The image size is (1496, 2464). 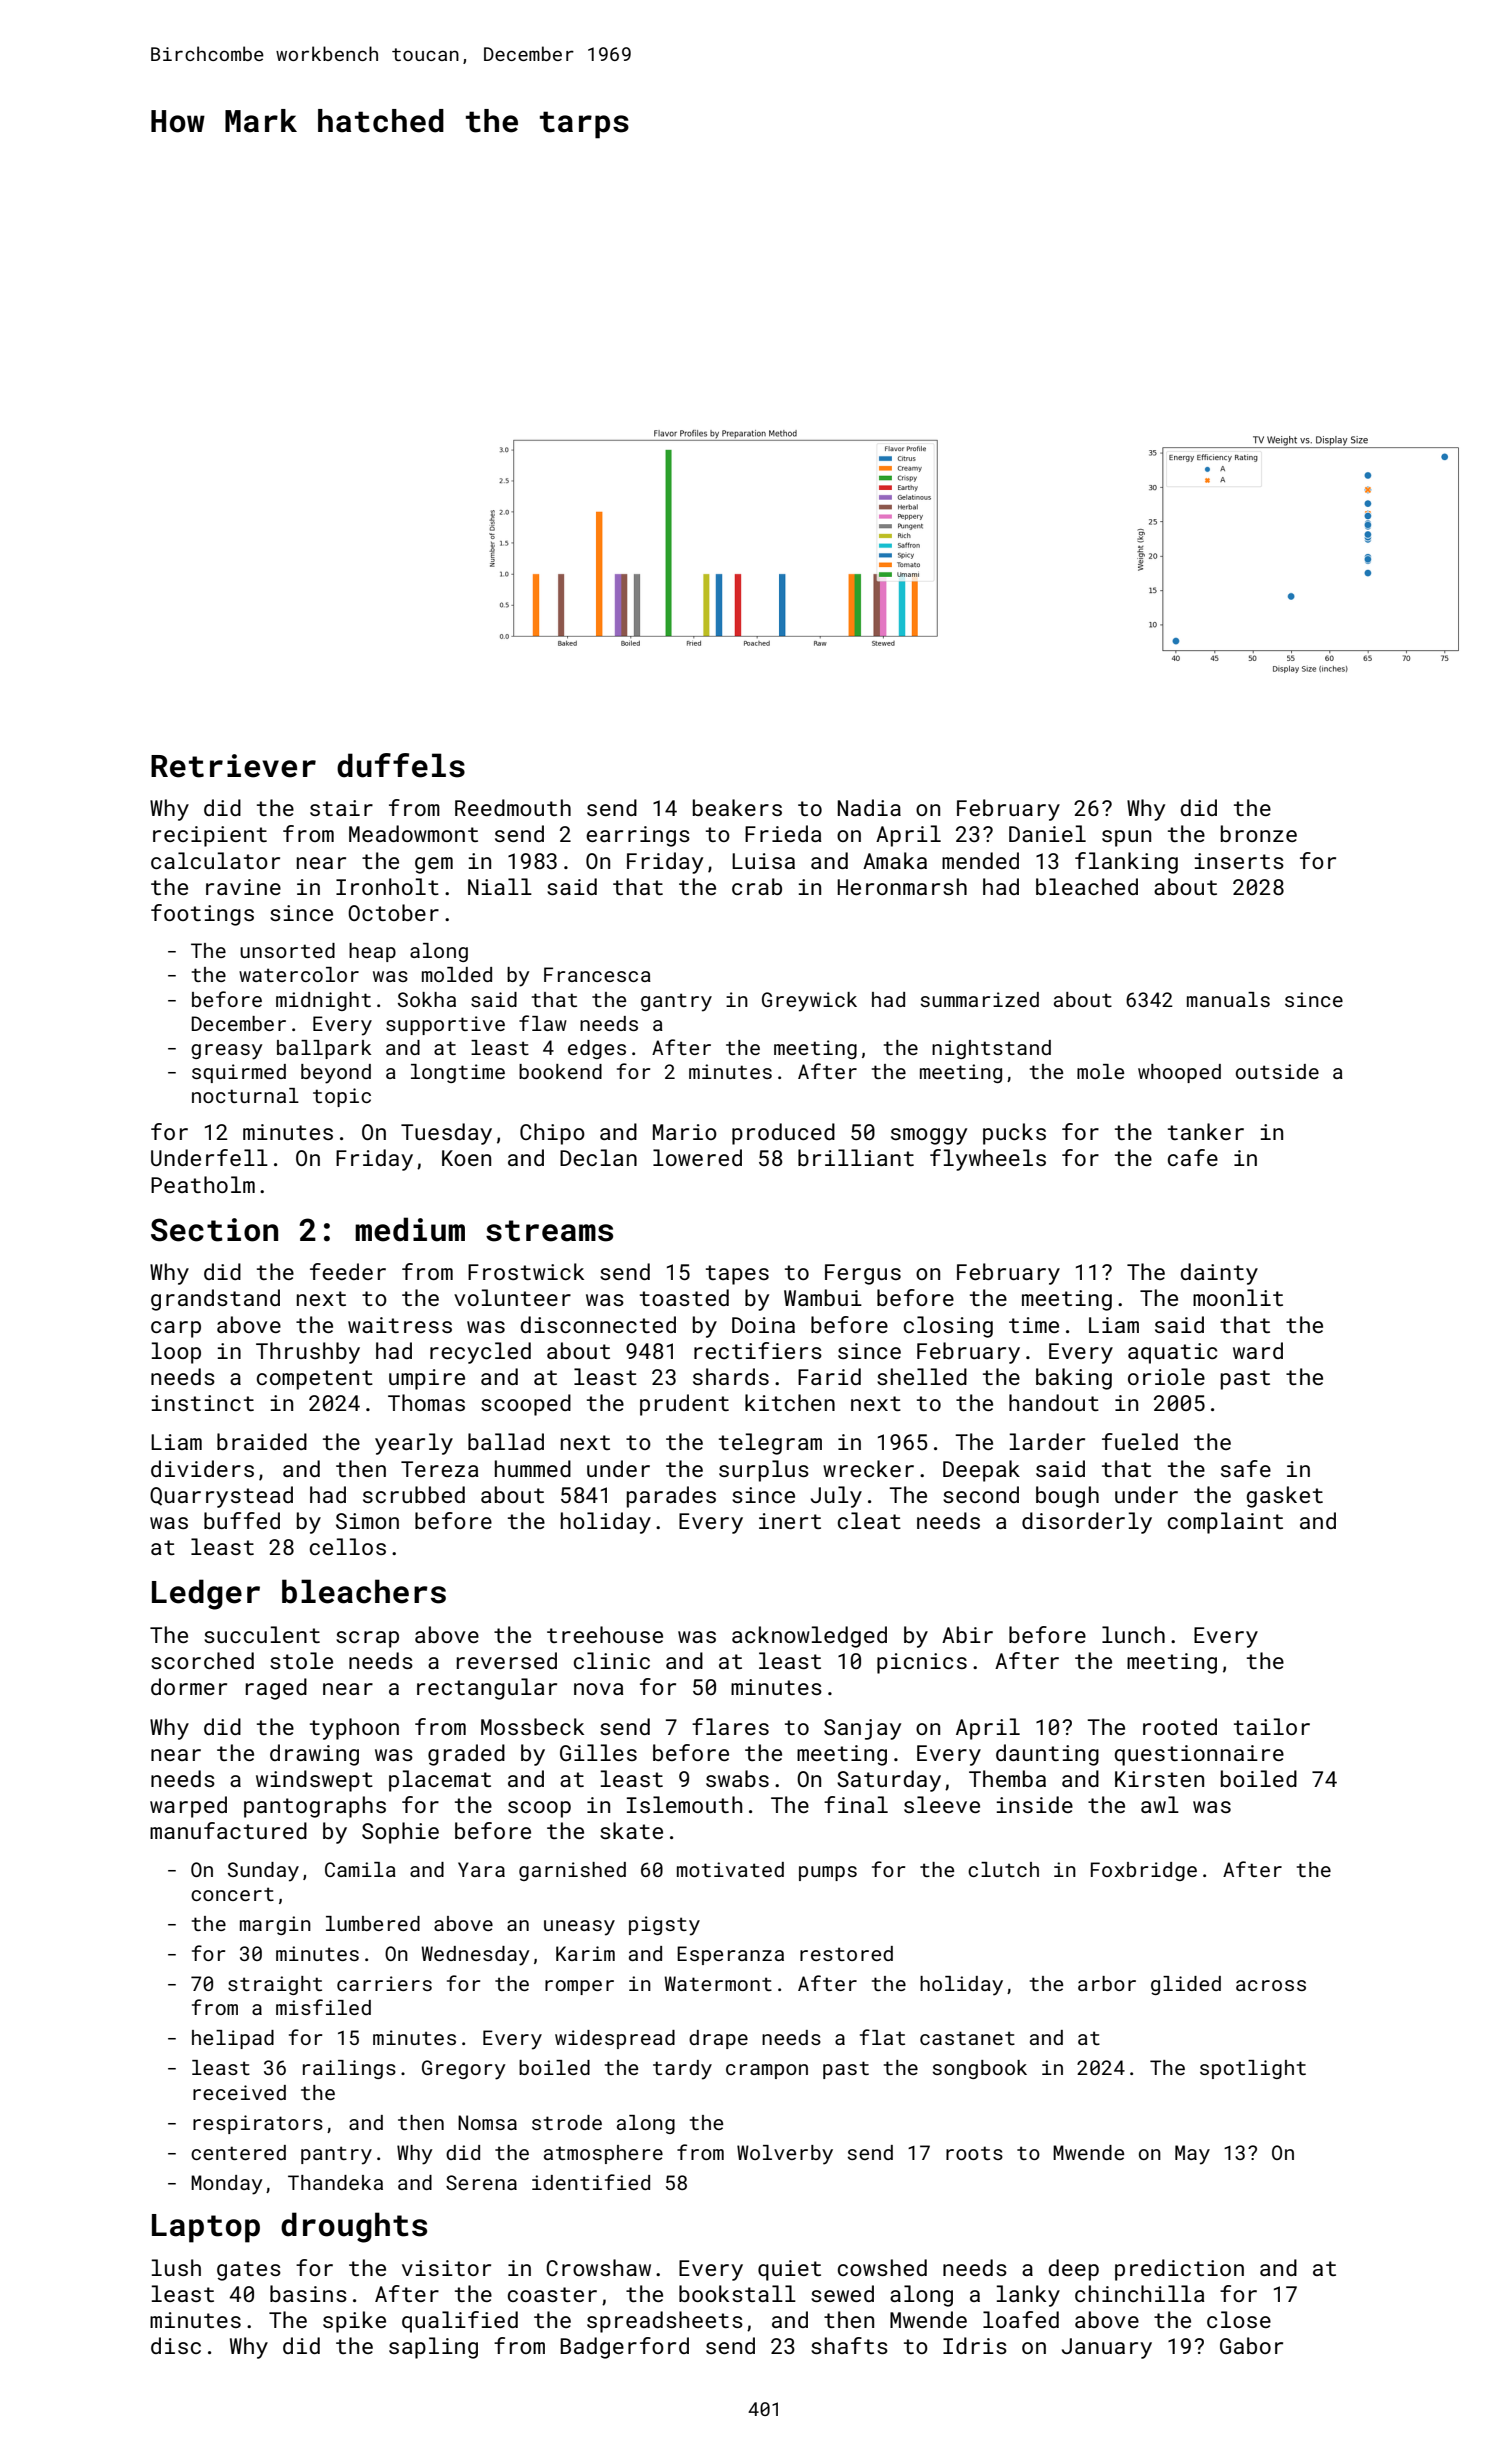 What do you see at coordinates (671, 1497) in the screenshot?
I see `parades` at bounding box center [671, 1497].
